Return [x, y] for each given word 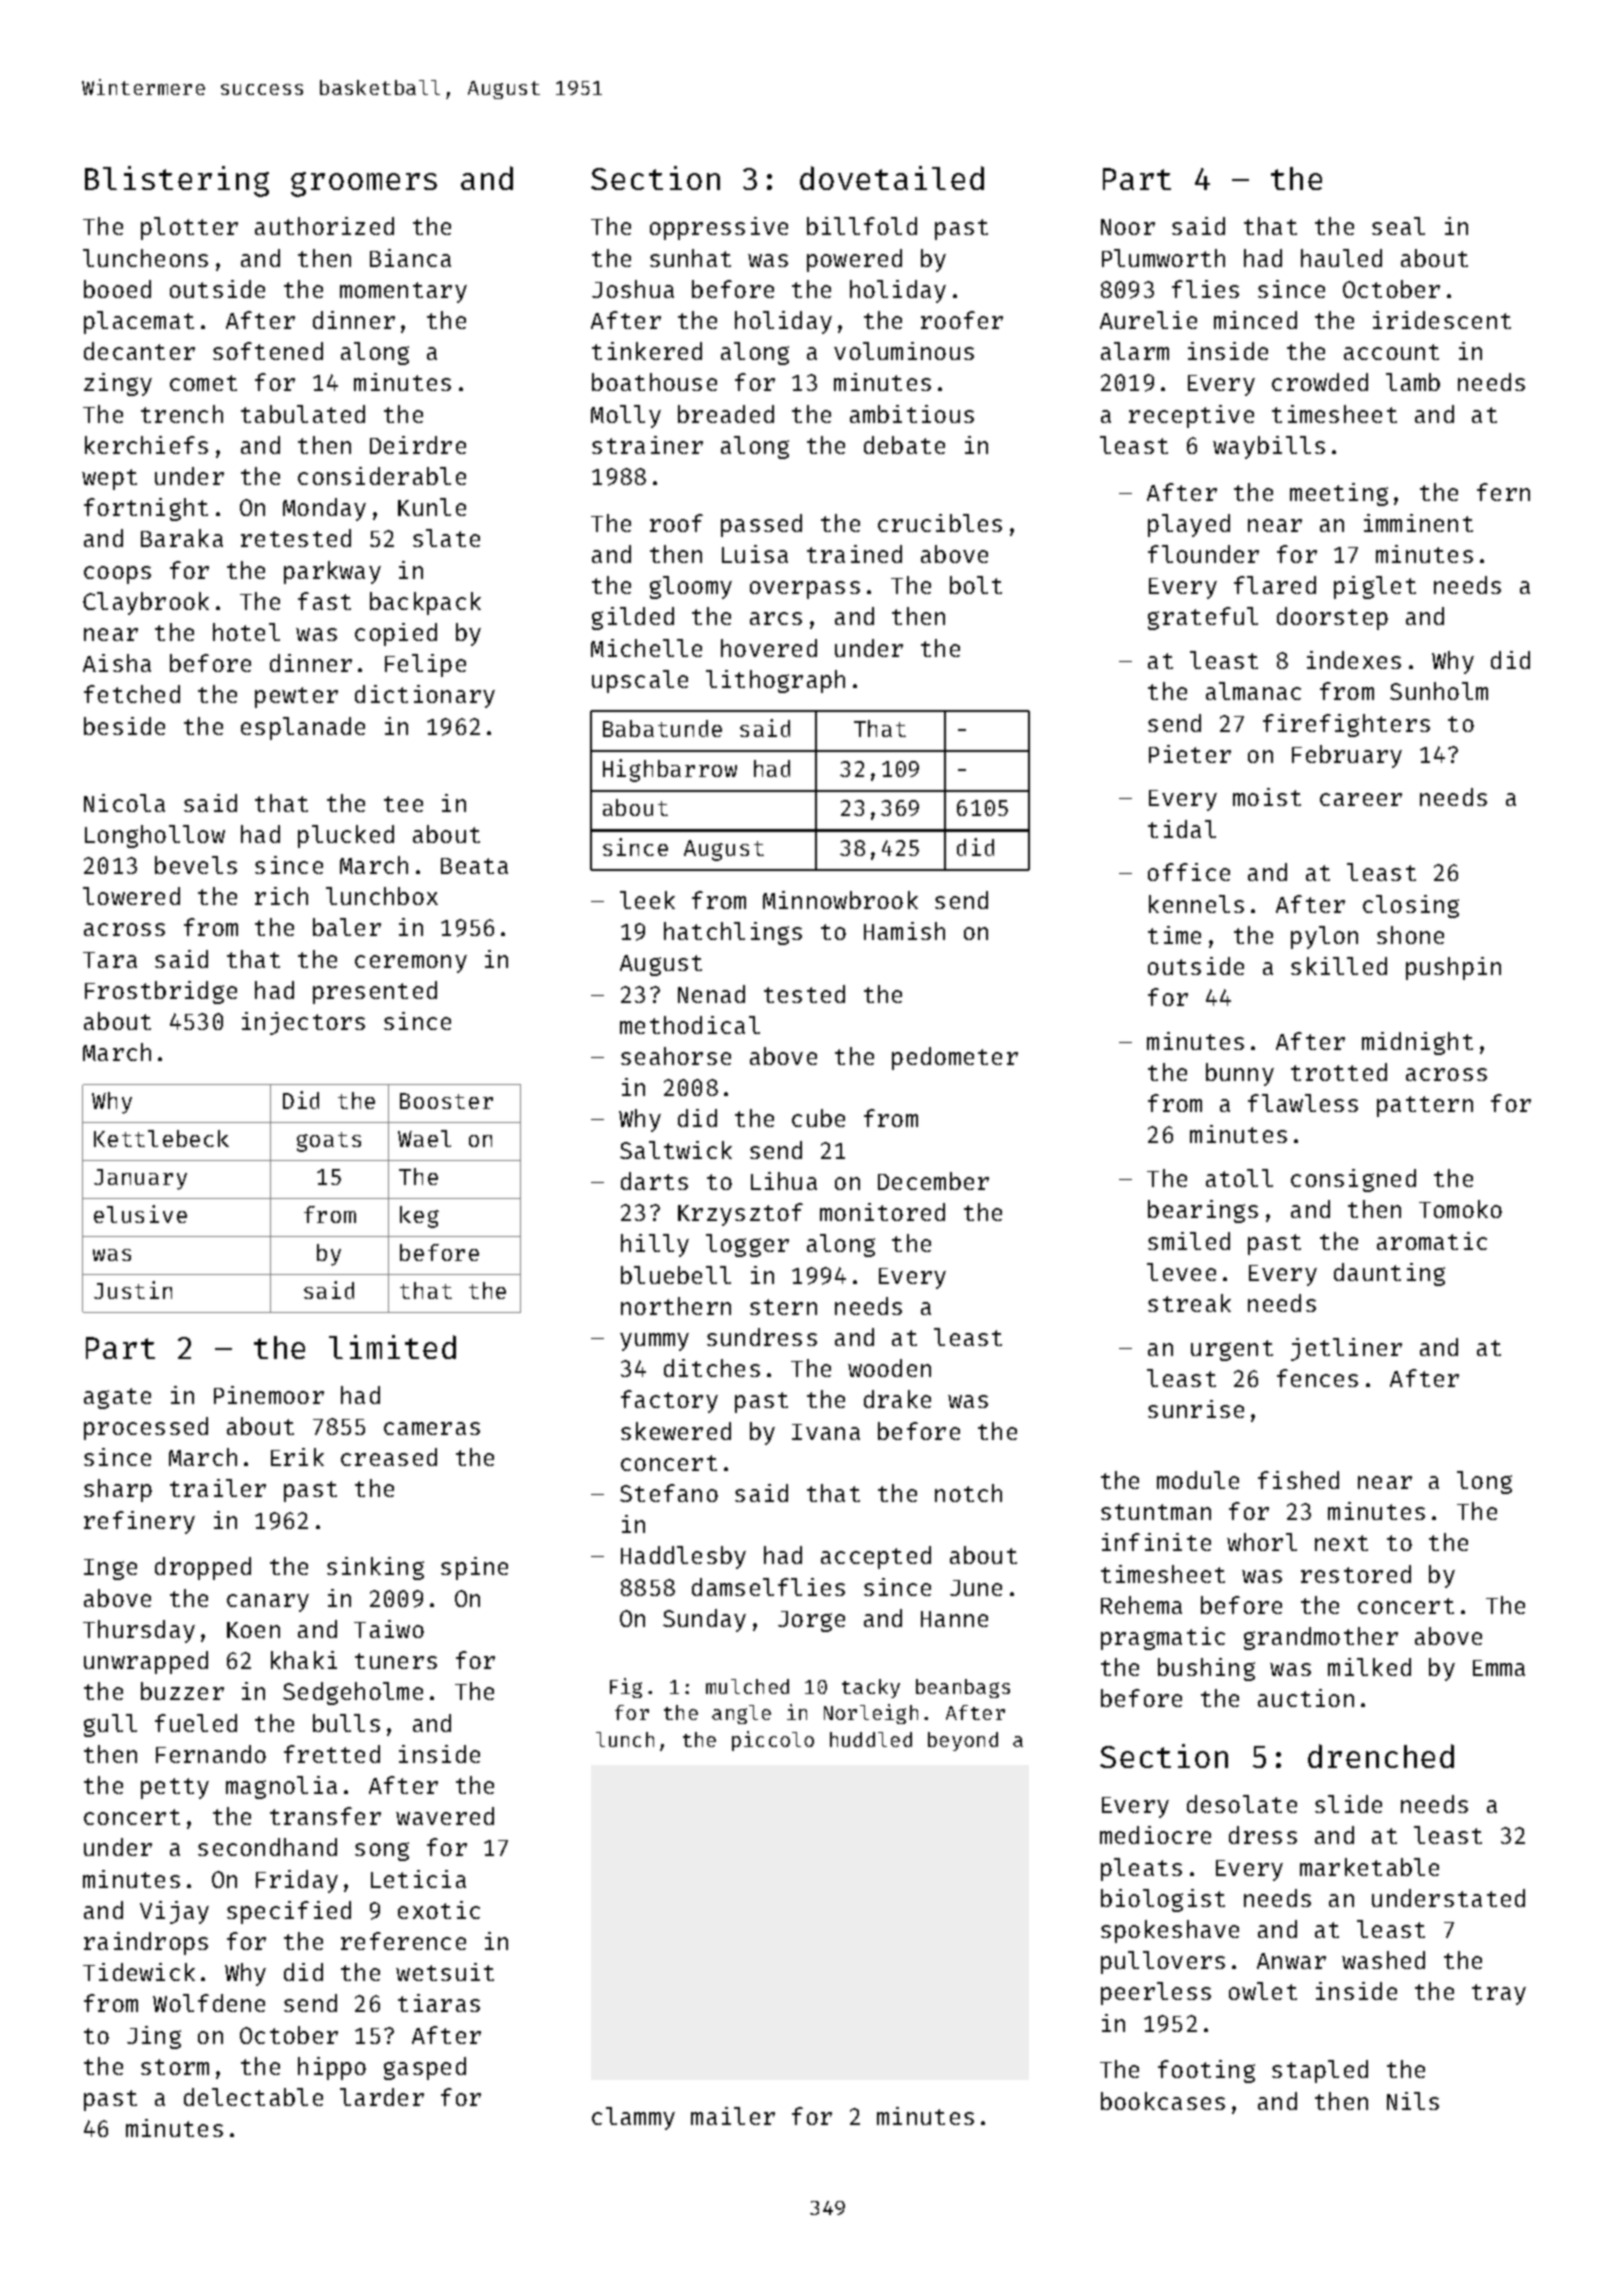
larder [382, 2097]
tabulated [303, 414]
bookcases [1163, 2101]
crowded [1320, 382]
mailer [733, 2116]
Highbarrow [670, 770]
